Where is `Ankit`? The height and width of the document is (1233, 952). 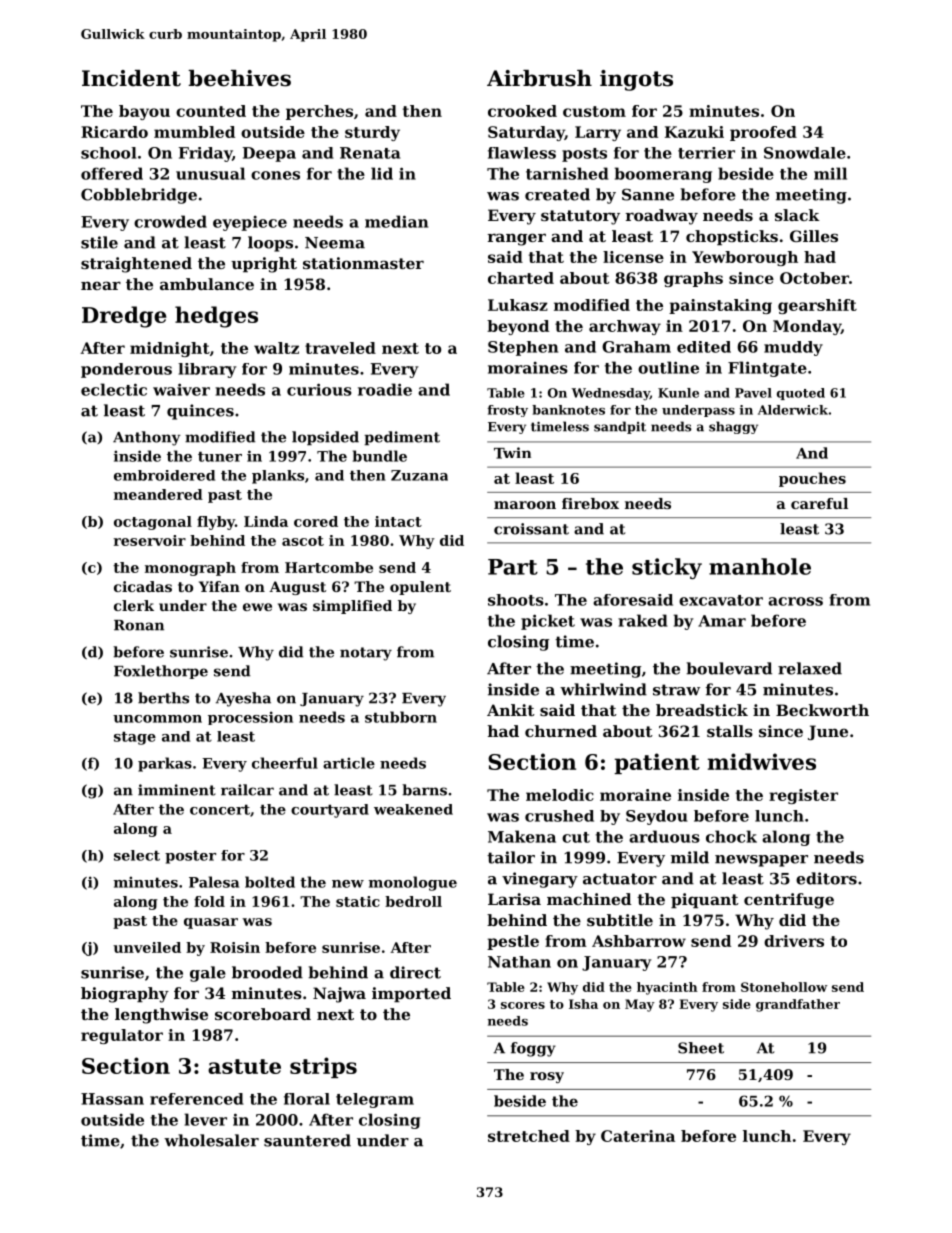
Ankit is located at coordinates (511, 710).
